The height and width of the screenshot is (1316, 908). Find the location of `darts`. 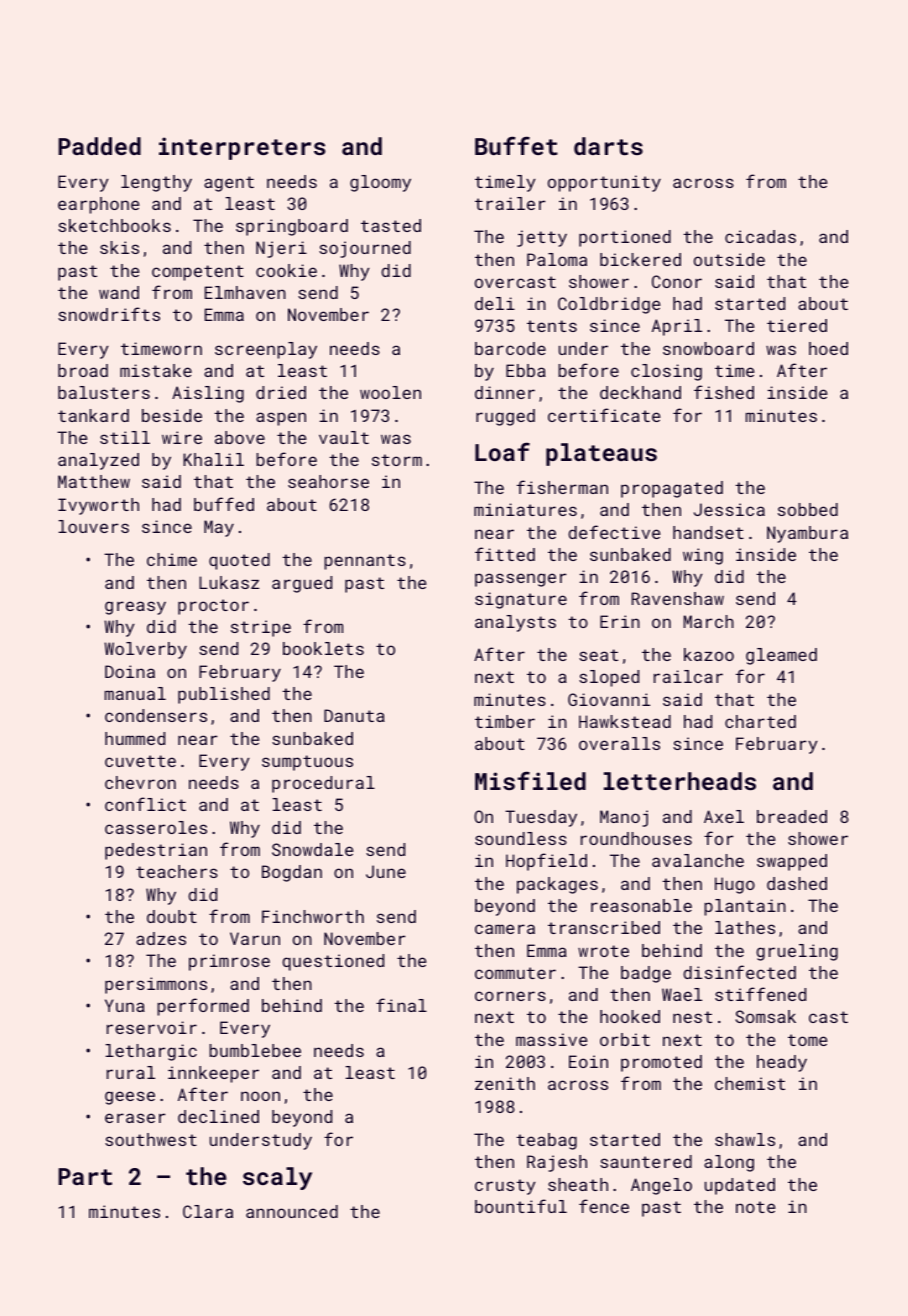

darts is located at coordinates (608, 146).
